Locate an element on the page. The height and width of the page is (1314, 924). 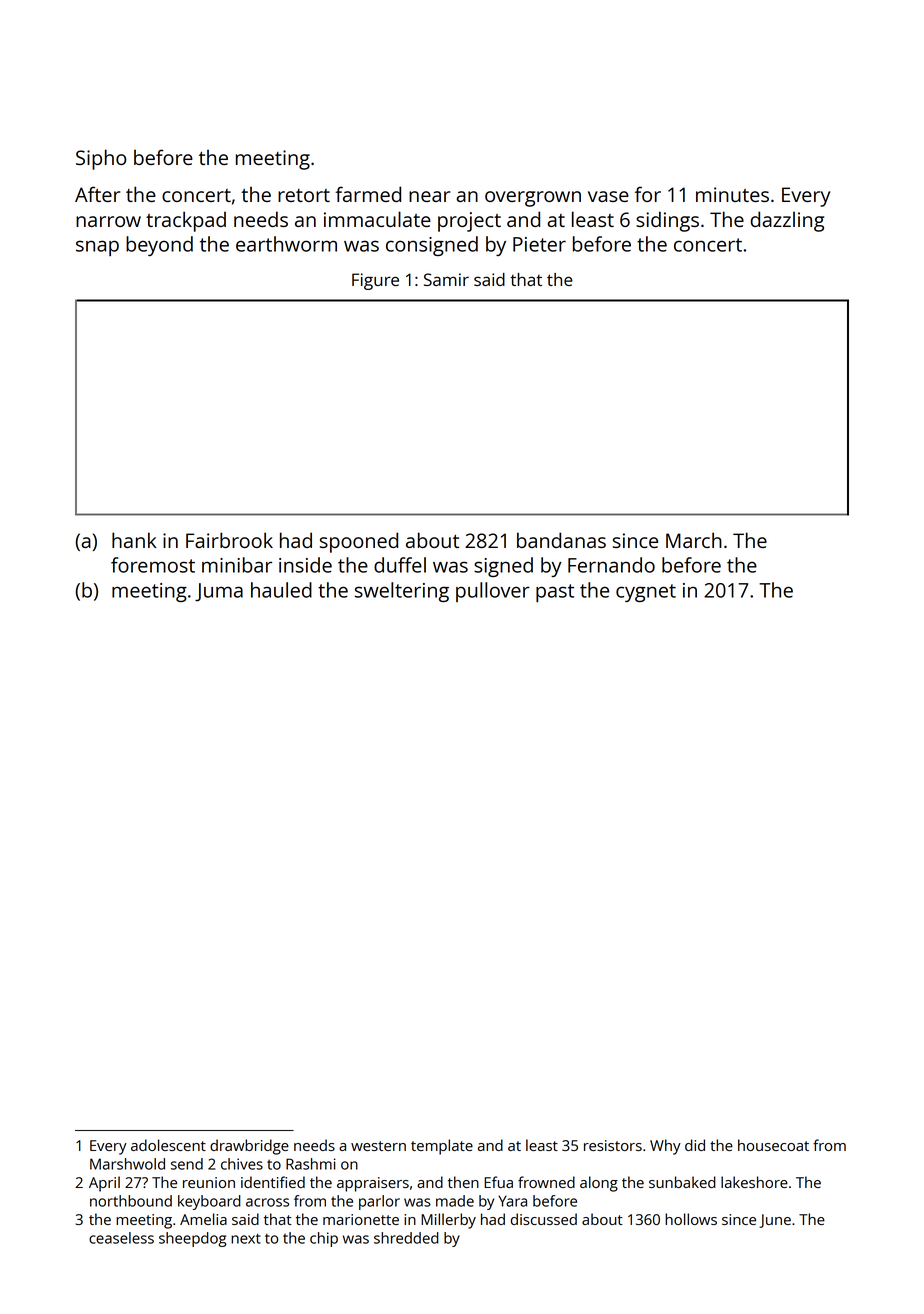
frowned is located at coordinates (546, 1182).
